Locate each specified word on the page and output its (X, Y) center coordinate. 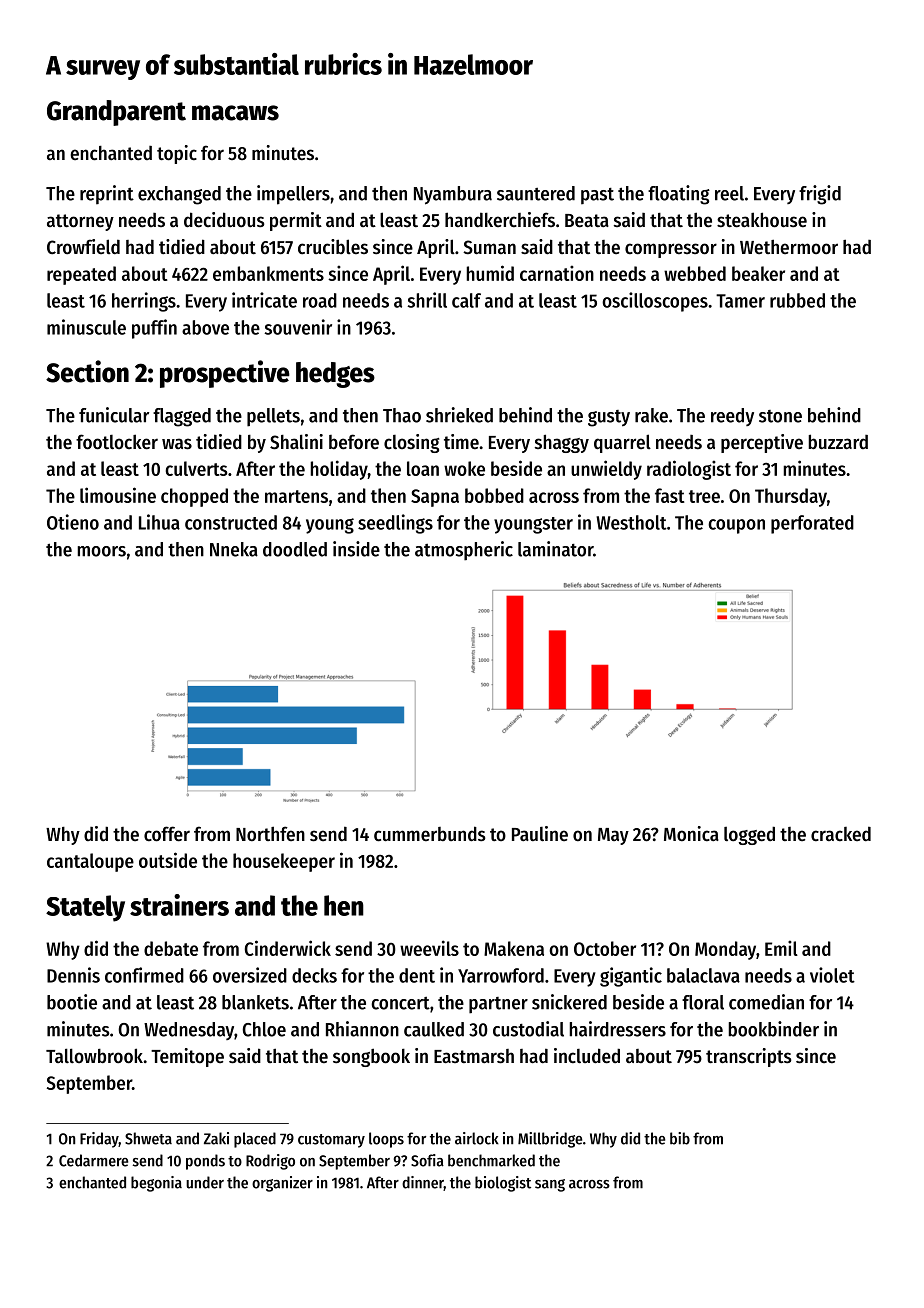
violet (832, 975)
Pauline (540, 833)
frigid (820, 195)
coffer (167, 834)
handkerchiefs (500, 220)
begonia (156, 1184)
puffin (154, 329)
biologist (503, 1184)
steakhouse (762, 220)
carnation (557, 273)
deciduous (224, 220)
